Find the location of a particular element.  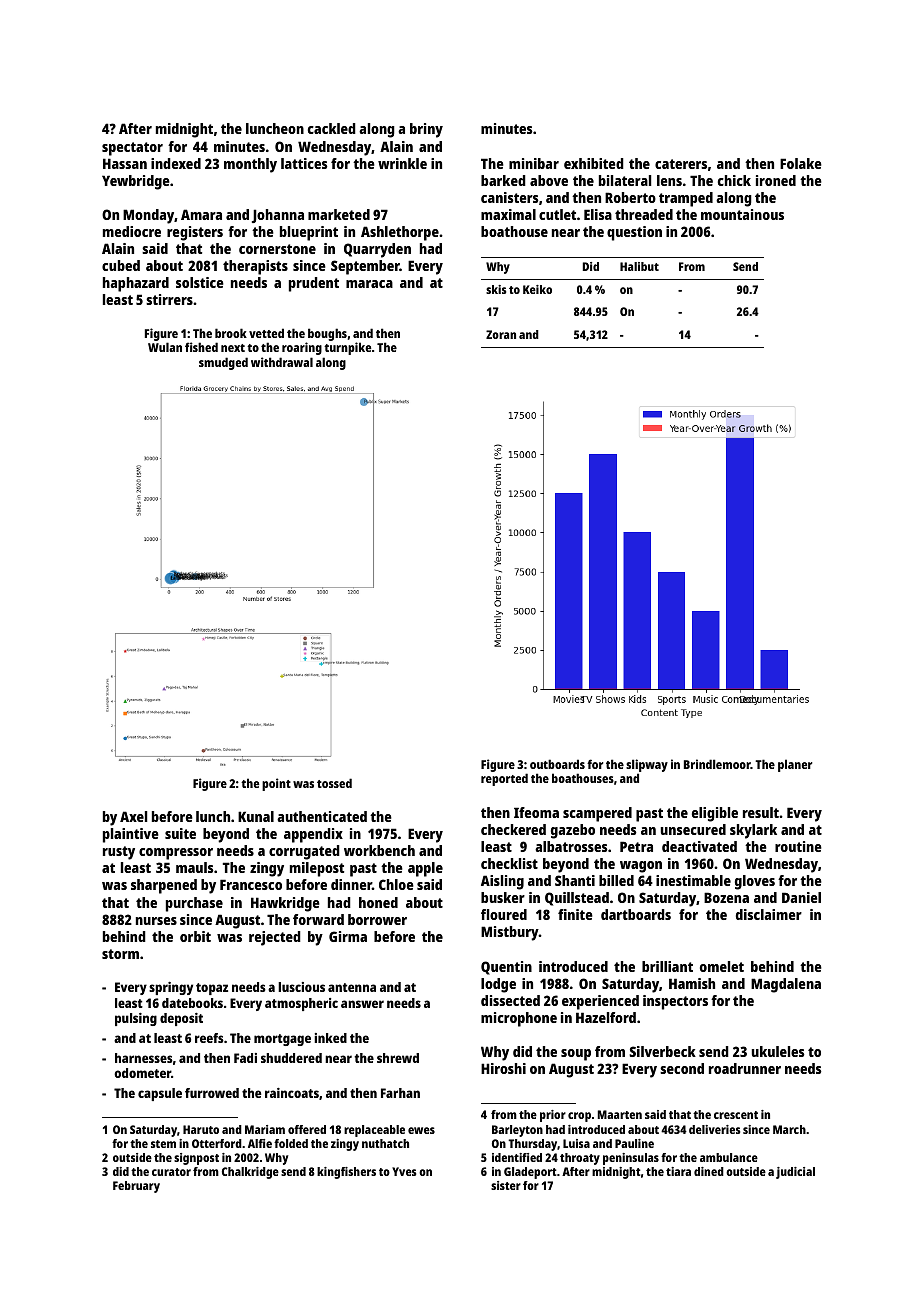

sister is located at coordinates (506, 1185).
